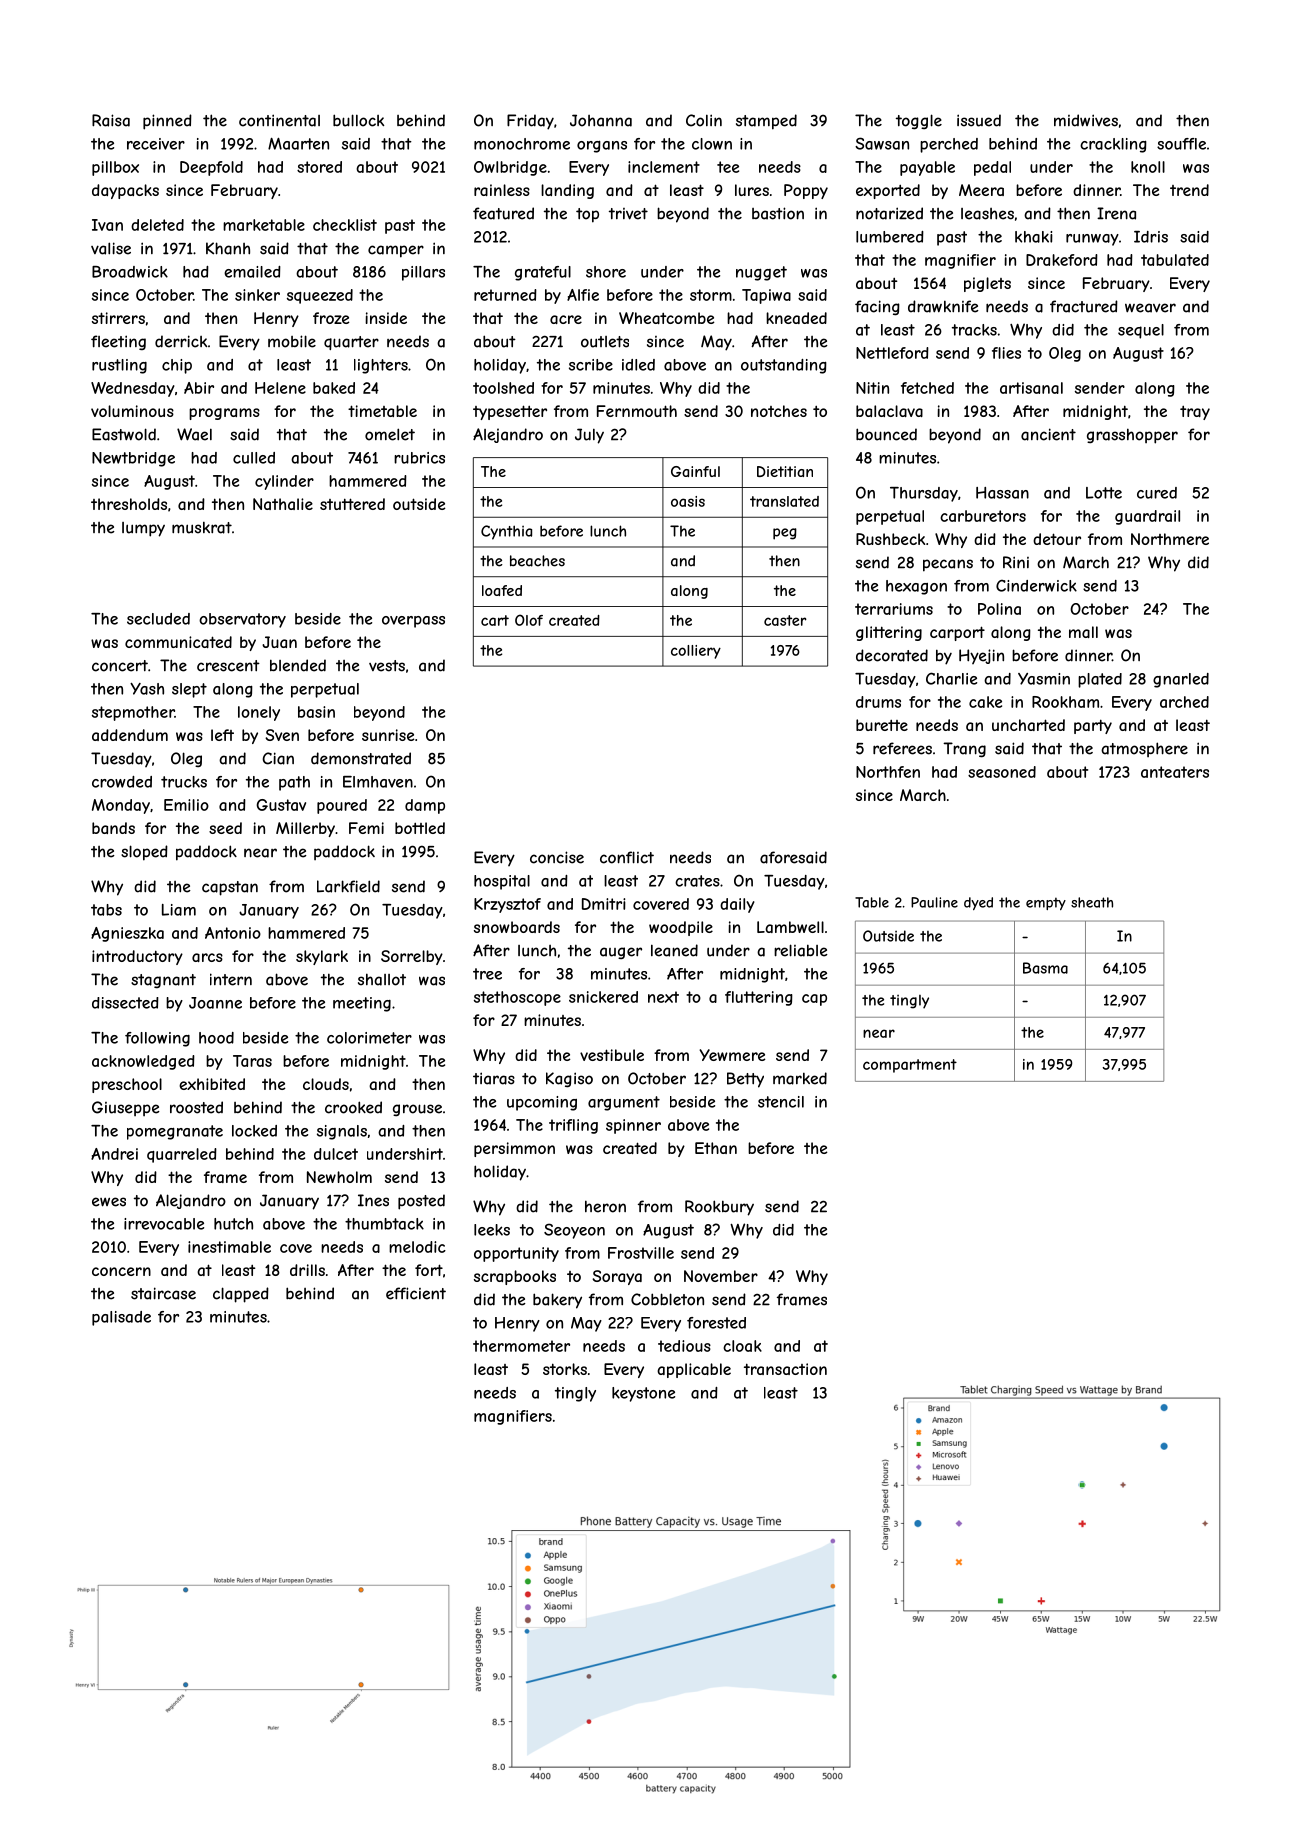 The width and height of the screenshot is (1301, 1841). Describe the element at coordinates (1100, 680) in the screenshot. I see `plated` at that location.
